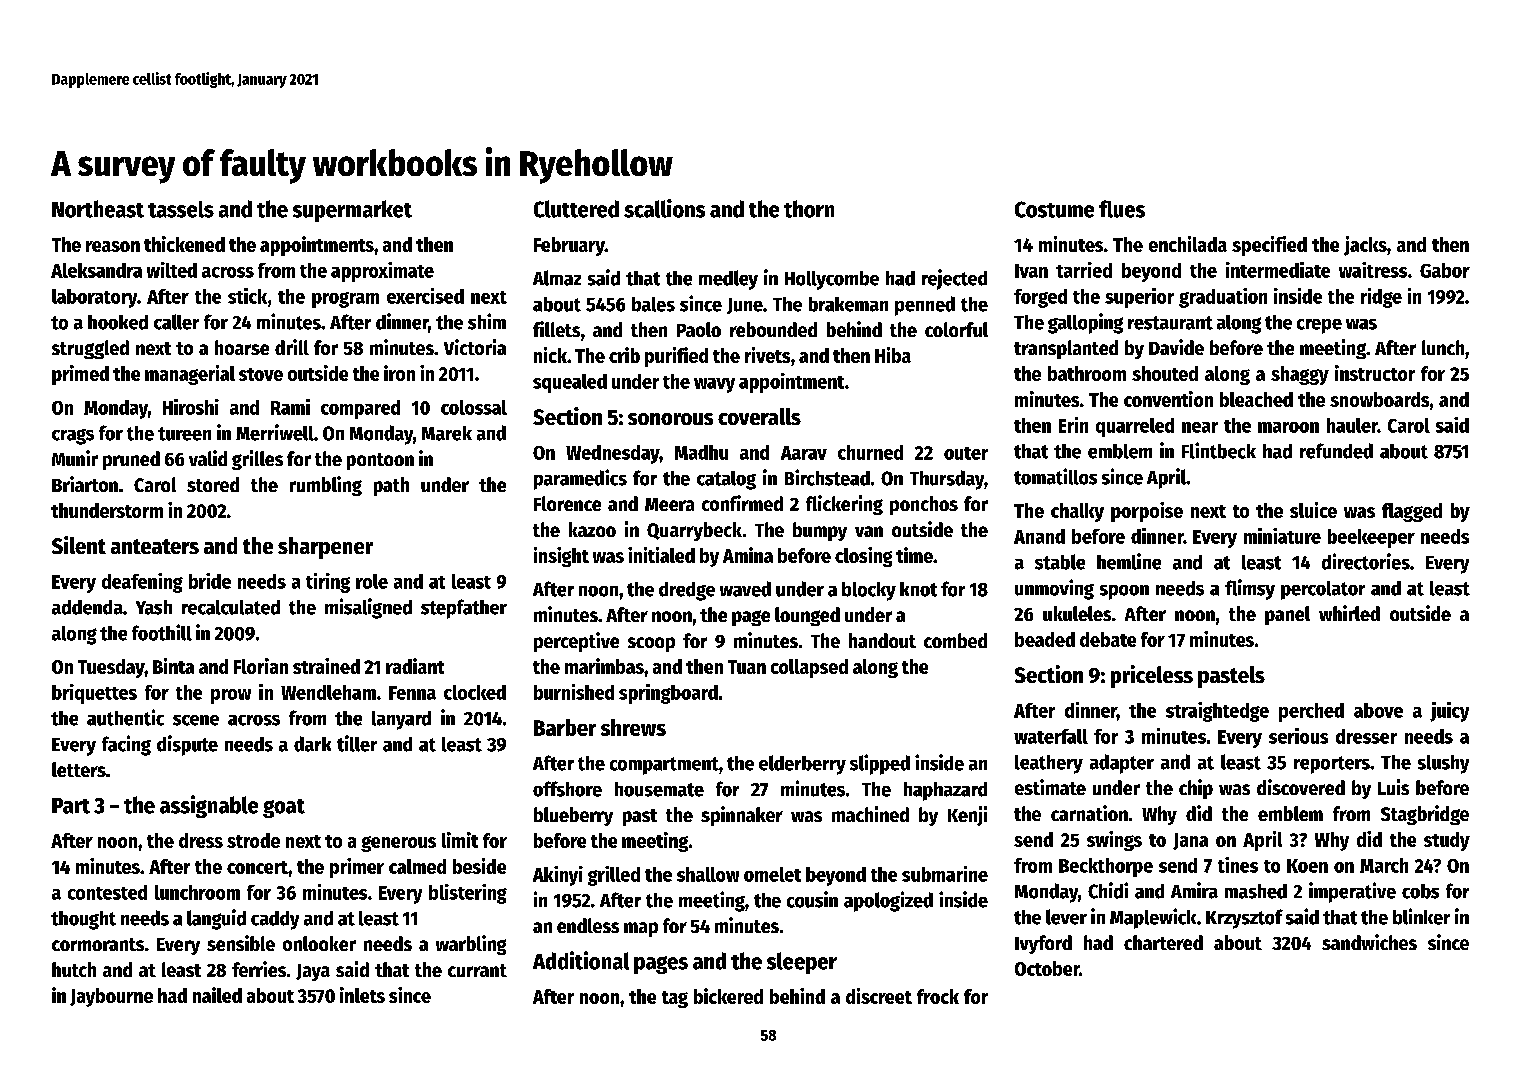 This document has height=1075, width=1521. I want to click on priceless, so click(1152, 676).
